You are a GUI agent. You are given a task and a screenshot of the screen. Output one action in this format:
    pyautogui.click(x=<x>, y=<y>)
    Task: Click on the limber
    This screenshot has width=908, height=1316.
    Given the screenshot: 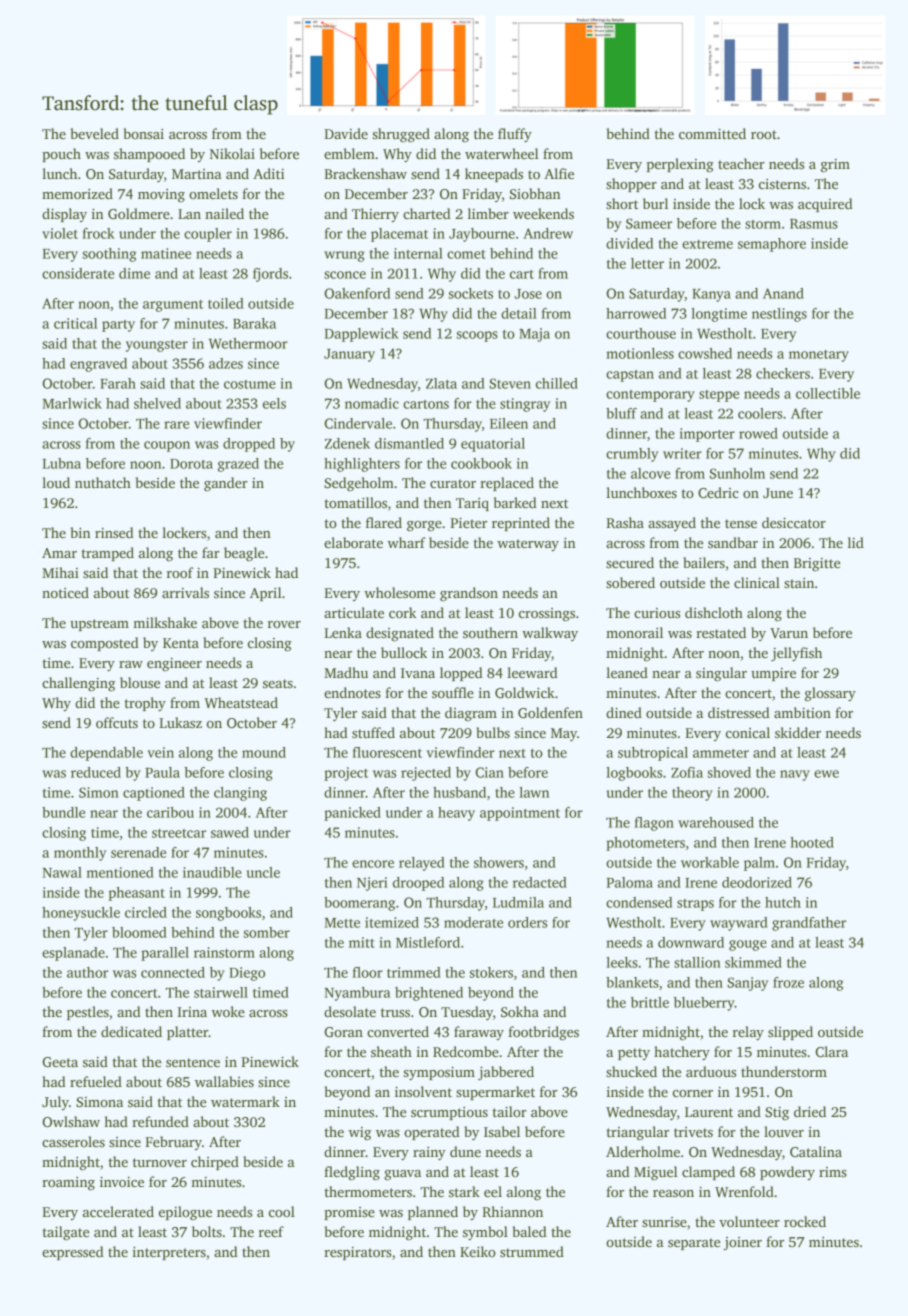 What is the action you would take?
    pyautogui.click(x=488, y=213)
